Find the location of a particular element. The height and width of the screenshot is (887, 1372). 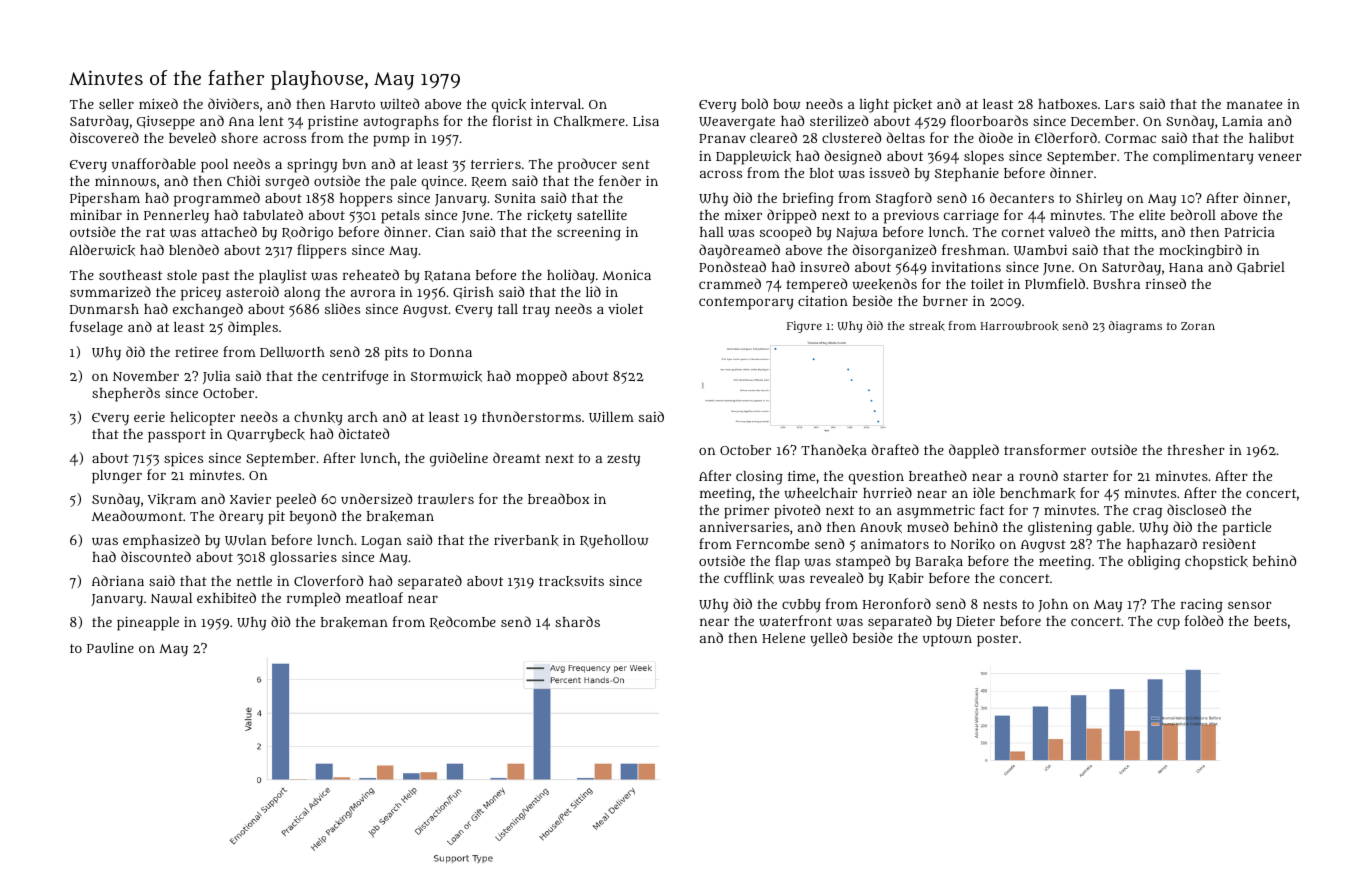

exchanged is located at coordinates (208, 310).
